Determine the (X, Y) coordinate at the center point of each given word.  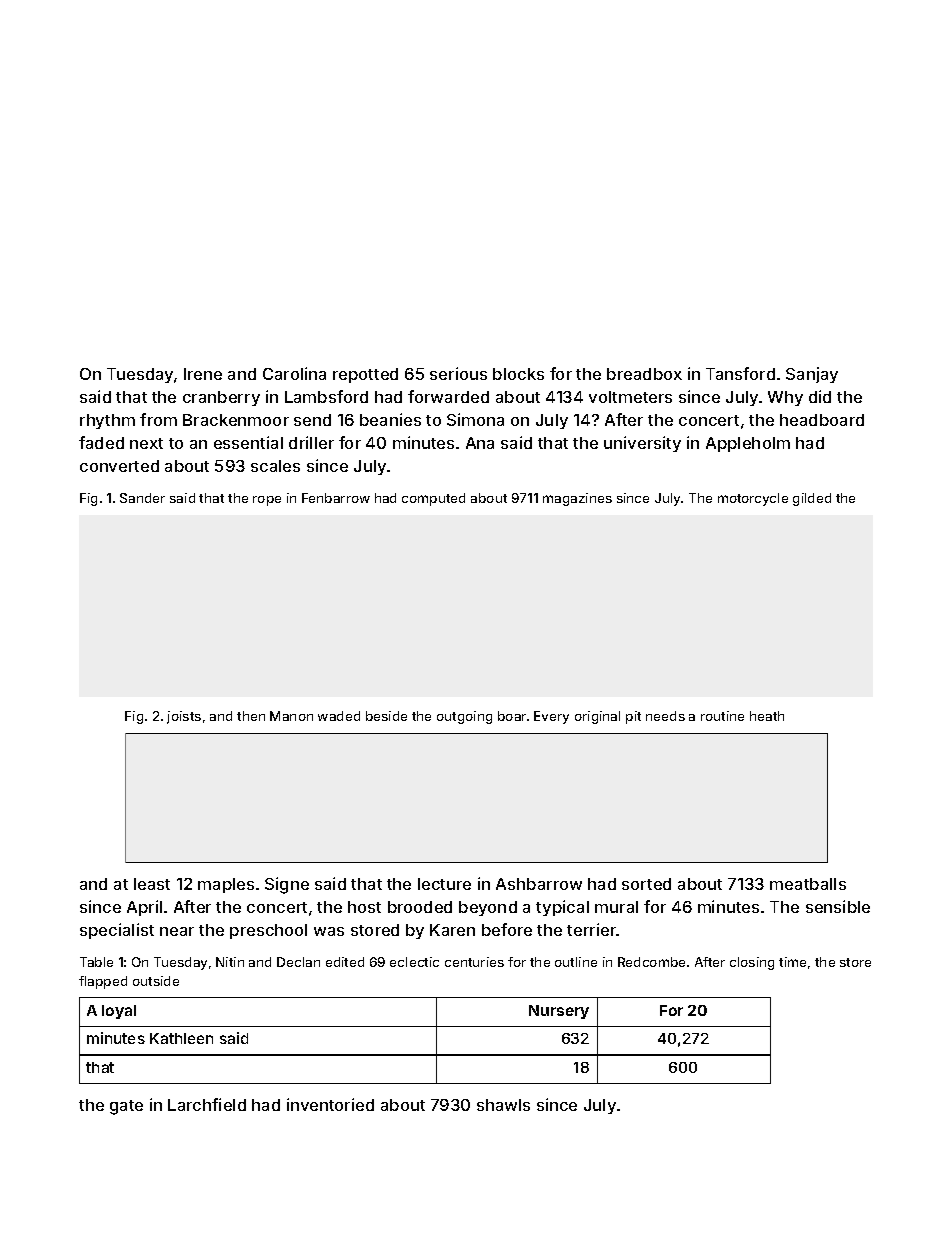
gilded (812, 499)
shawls (503, 1105)
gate (126, 1107)
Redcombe (651, 962)
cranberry (221, 398)
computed (433, 499)
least (152, 884)
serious (458, 373)
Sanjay (812, 375)
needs (665, 716)
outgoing (464, 717)
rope (267, 501)
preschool (268, 931)
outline (576, 962)
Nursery (559, 1012)
